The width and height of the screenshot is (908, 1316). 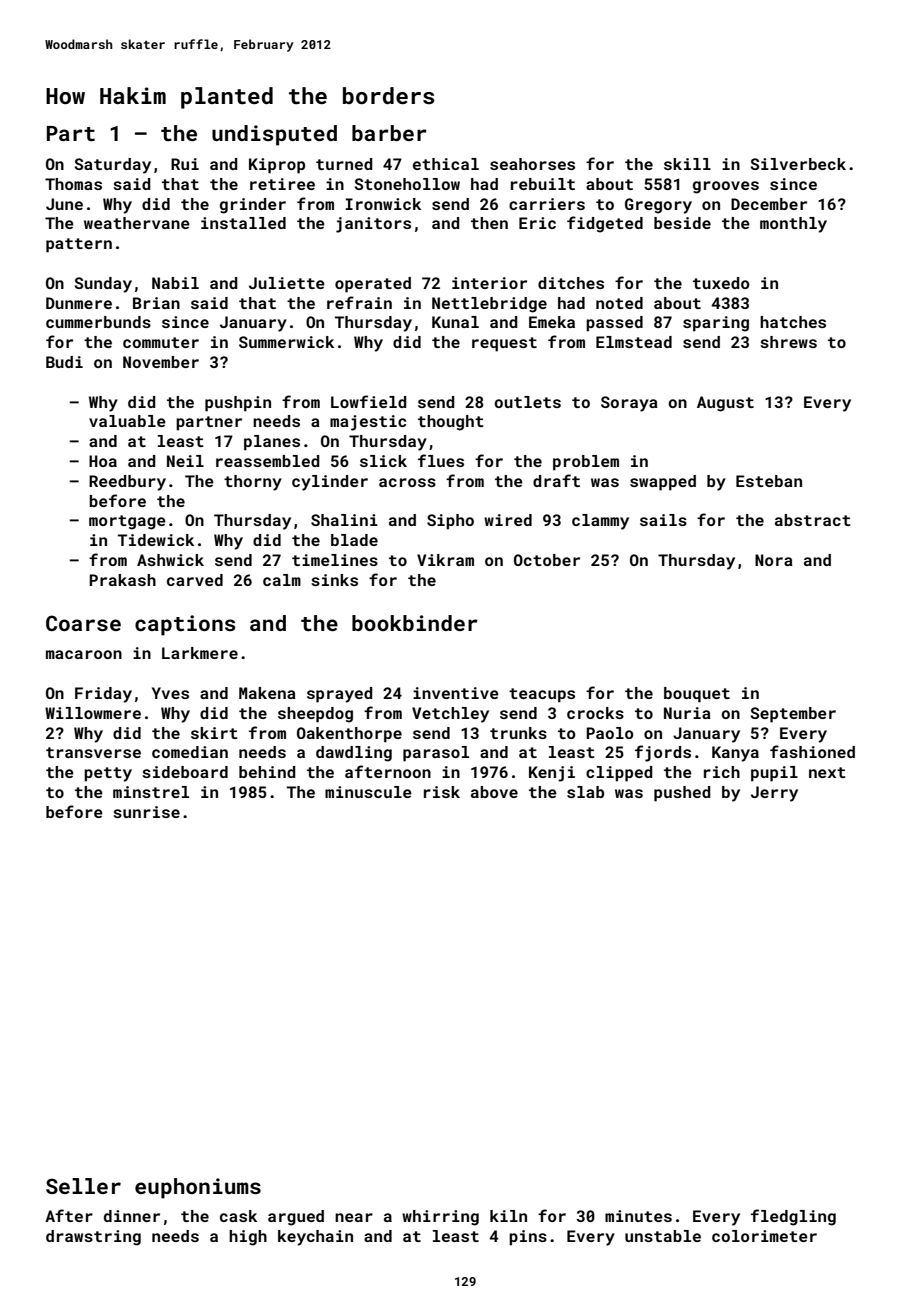 What do you see at coordinates (793, 1217) in the screenshot?
I see `fledgling` at bounding box center [793, 1217].
